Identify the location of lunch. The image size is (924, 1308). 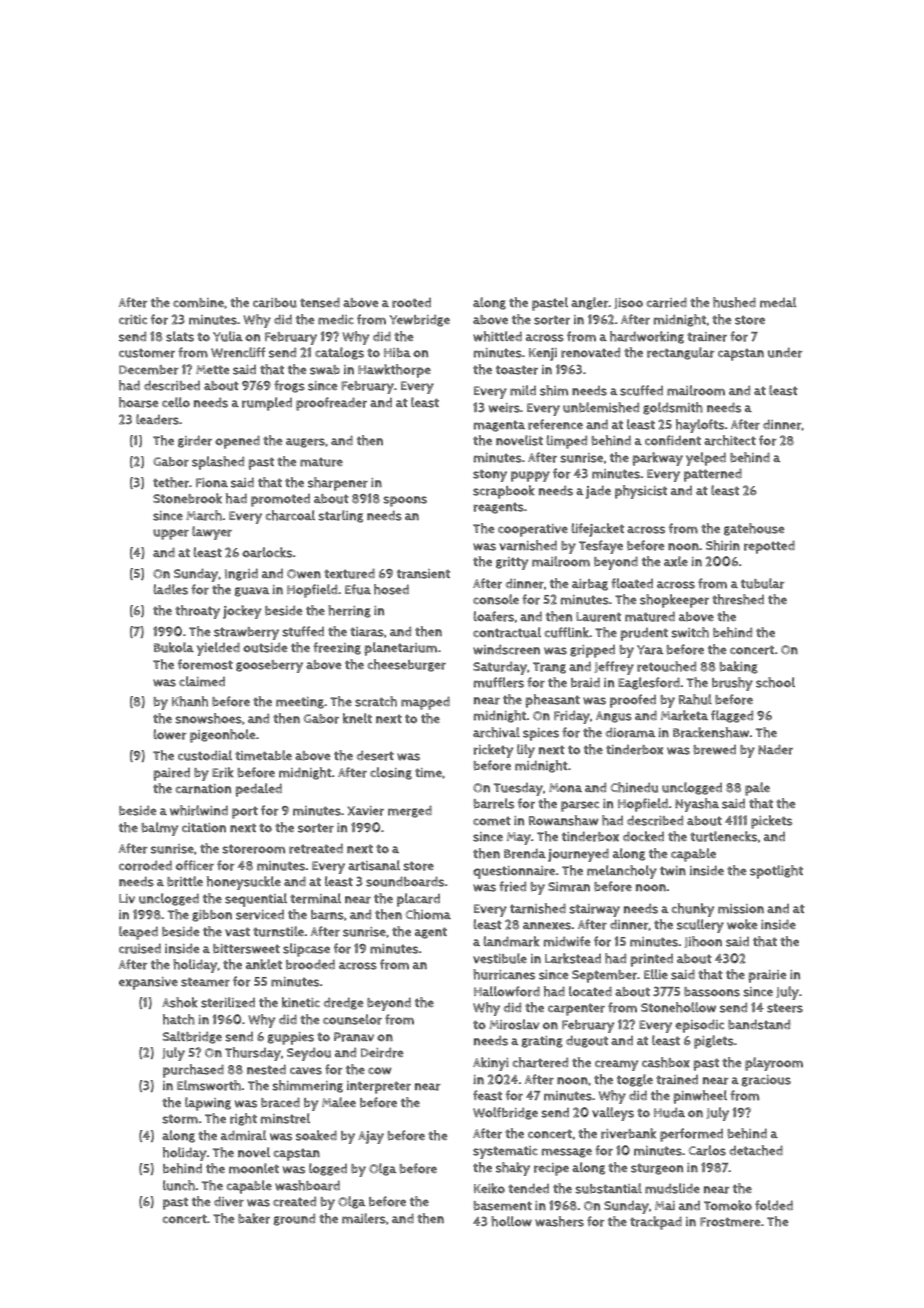
(179, 1185).
